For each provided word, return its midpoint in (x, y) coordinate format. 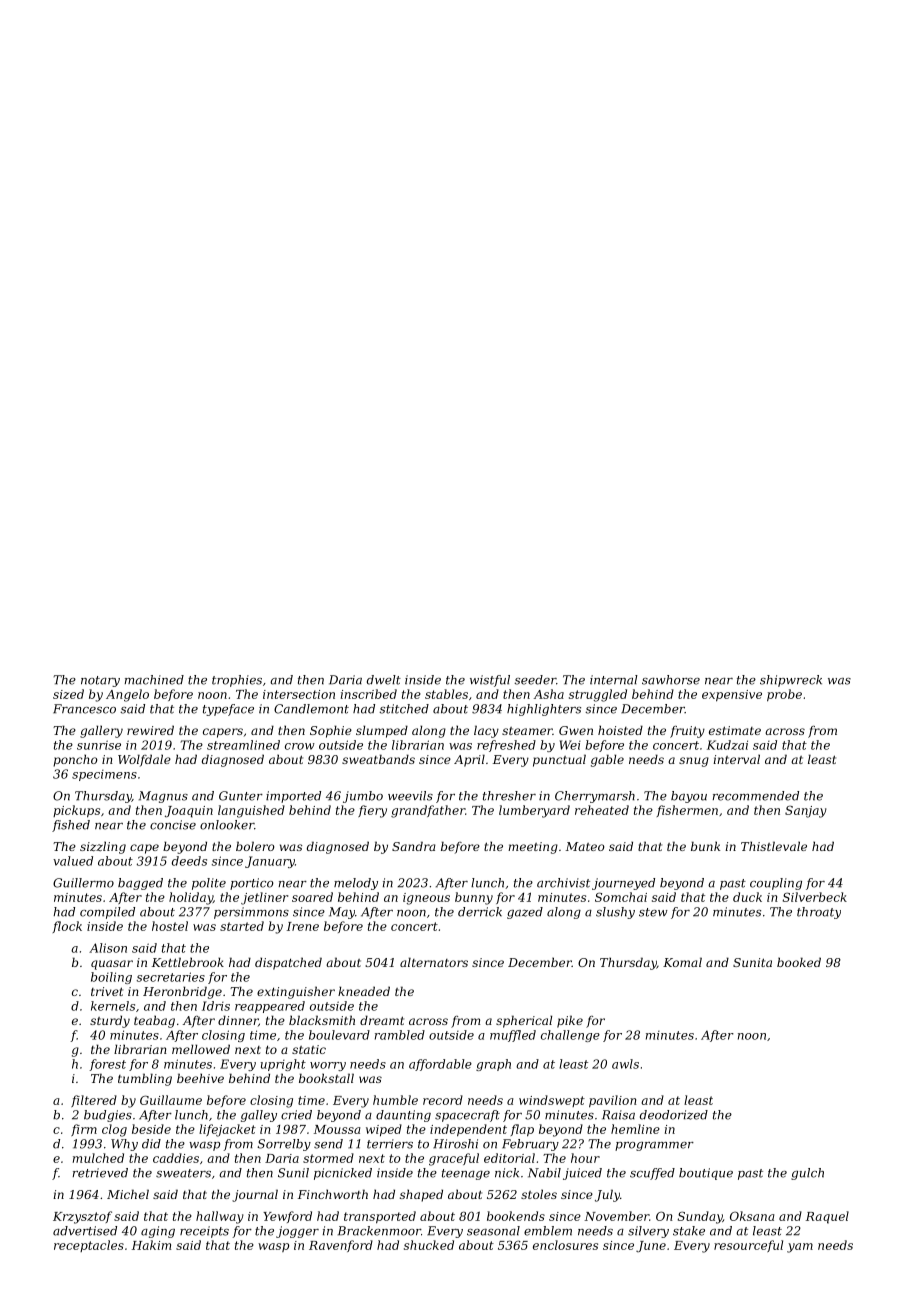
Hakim (151, 1245)
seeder (535, 680)
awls (625, 1064)
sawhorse (671, 680)
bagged (140, 884)
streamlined (243, 745)
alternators (434, 962)
